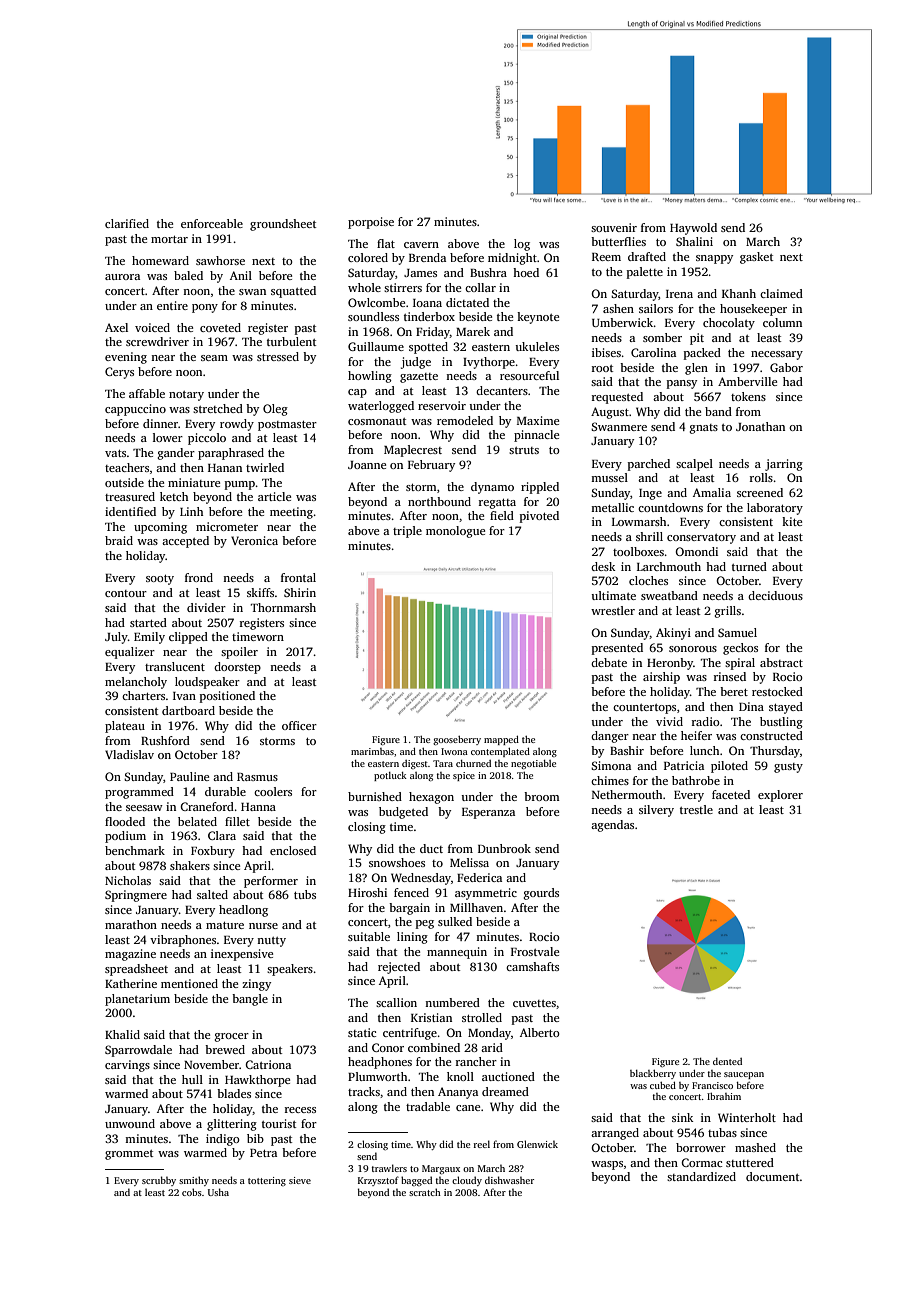  Describe the element at coordinates (669, 721) in the document. I see `vivid` at that location.
